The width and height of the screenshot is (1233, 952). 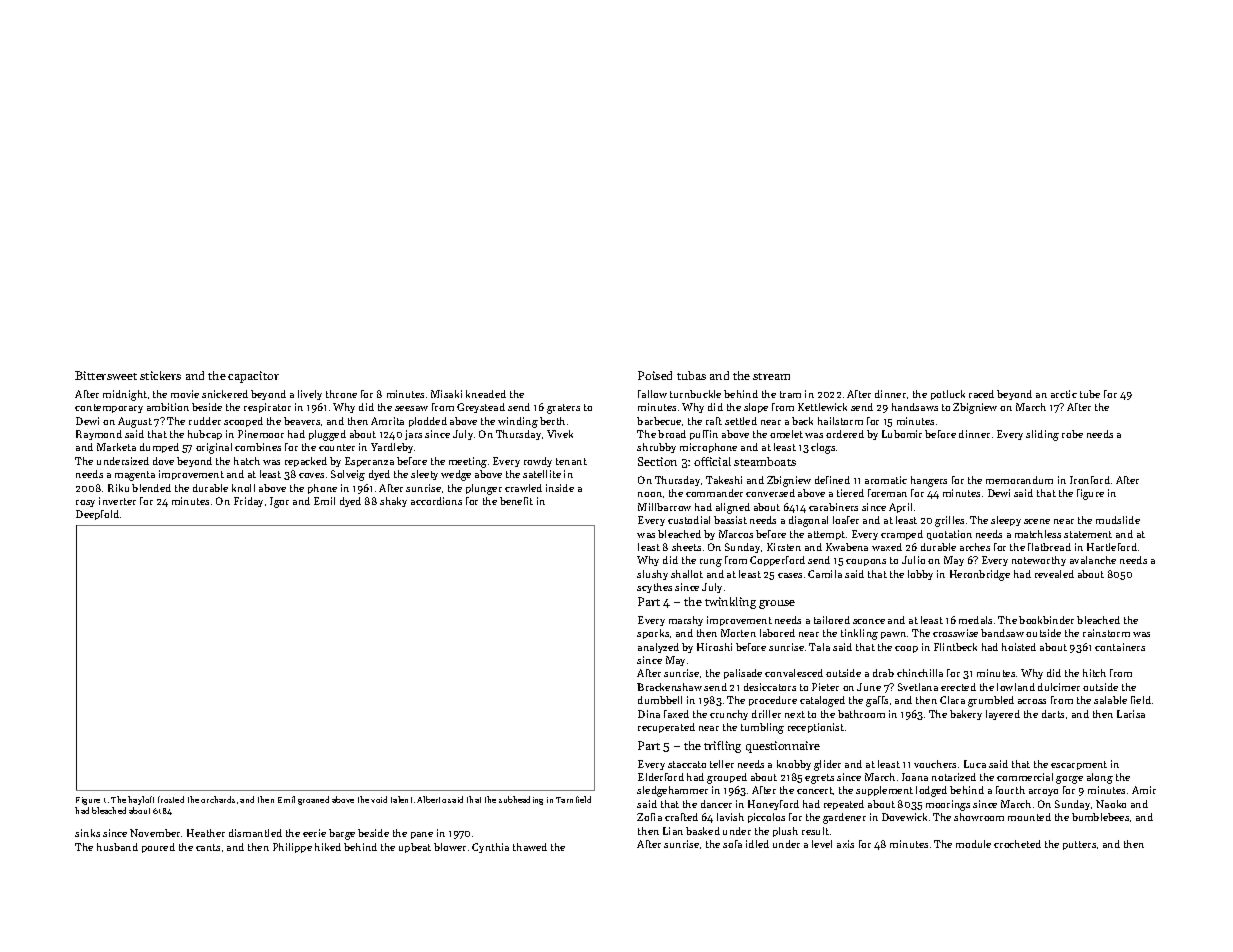 What do you see at coordinates (1120, 647) in the screenshot?
I see `containers` at bounding box center [1120, 647].
